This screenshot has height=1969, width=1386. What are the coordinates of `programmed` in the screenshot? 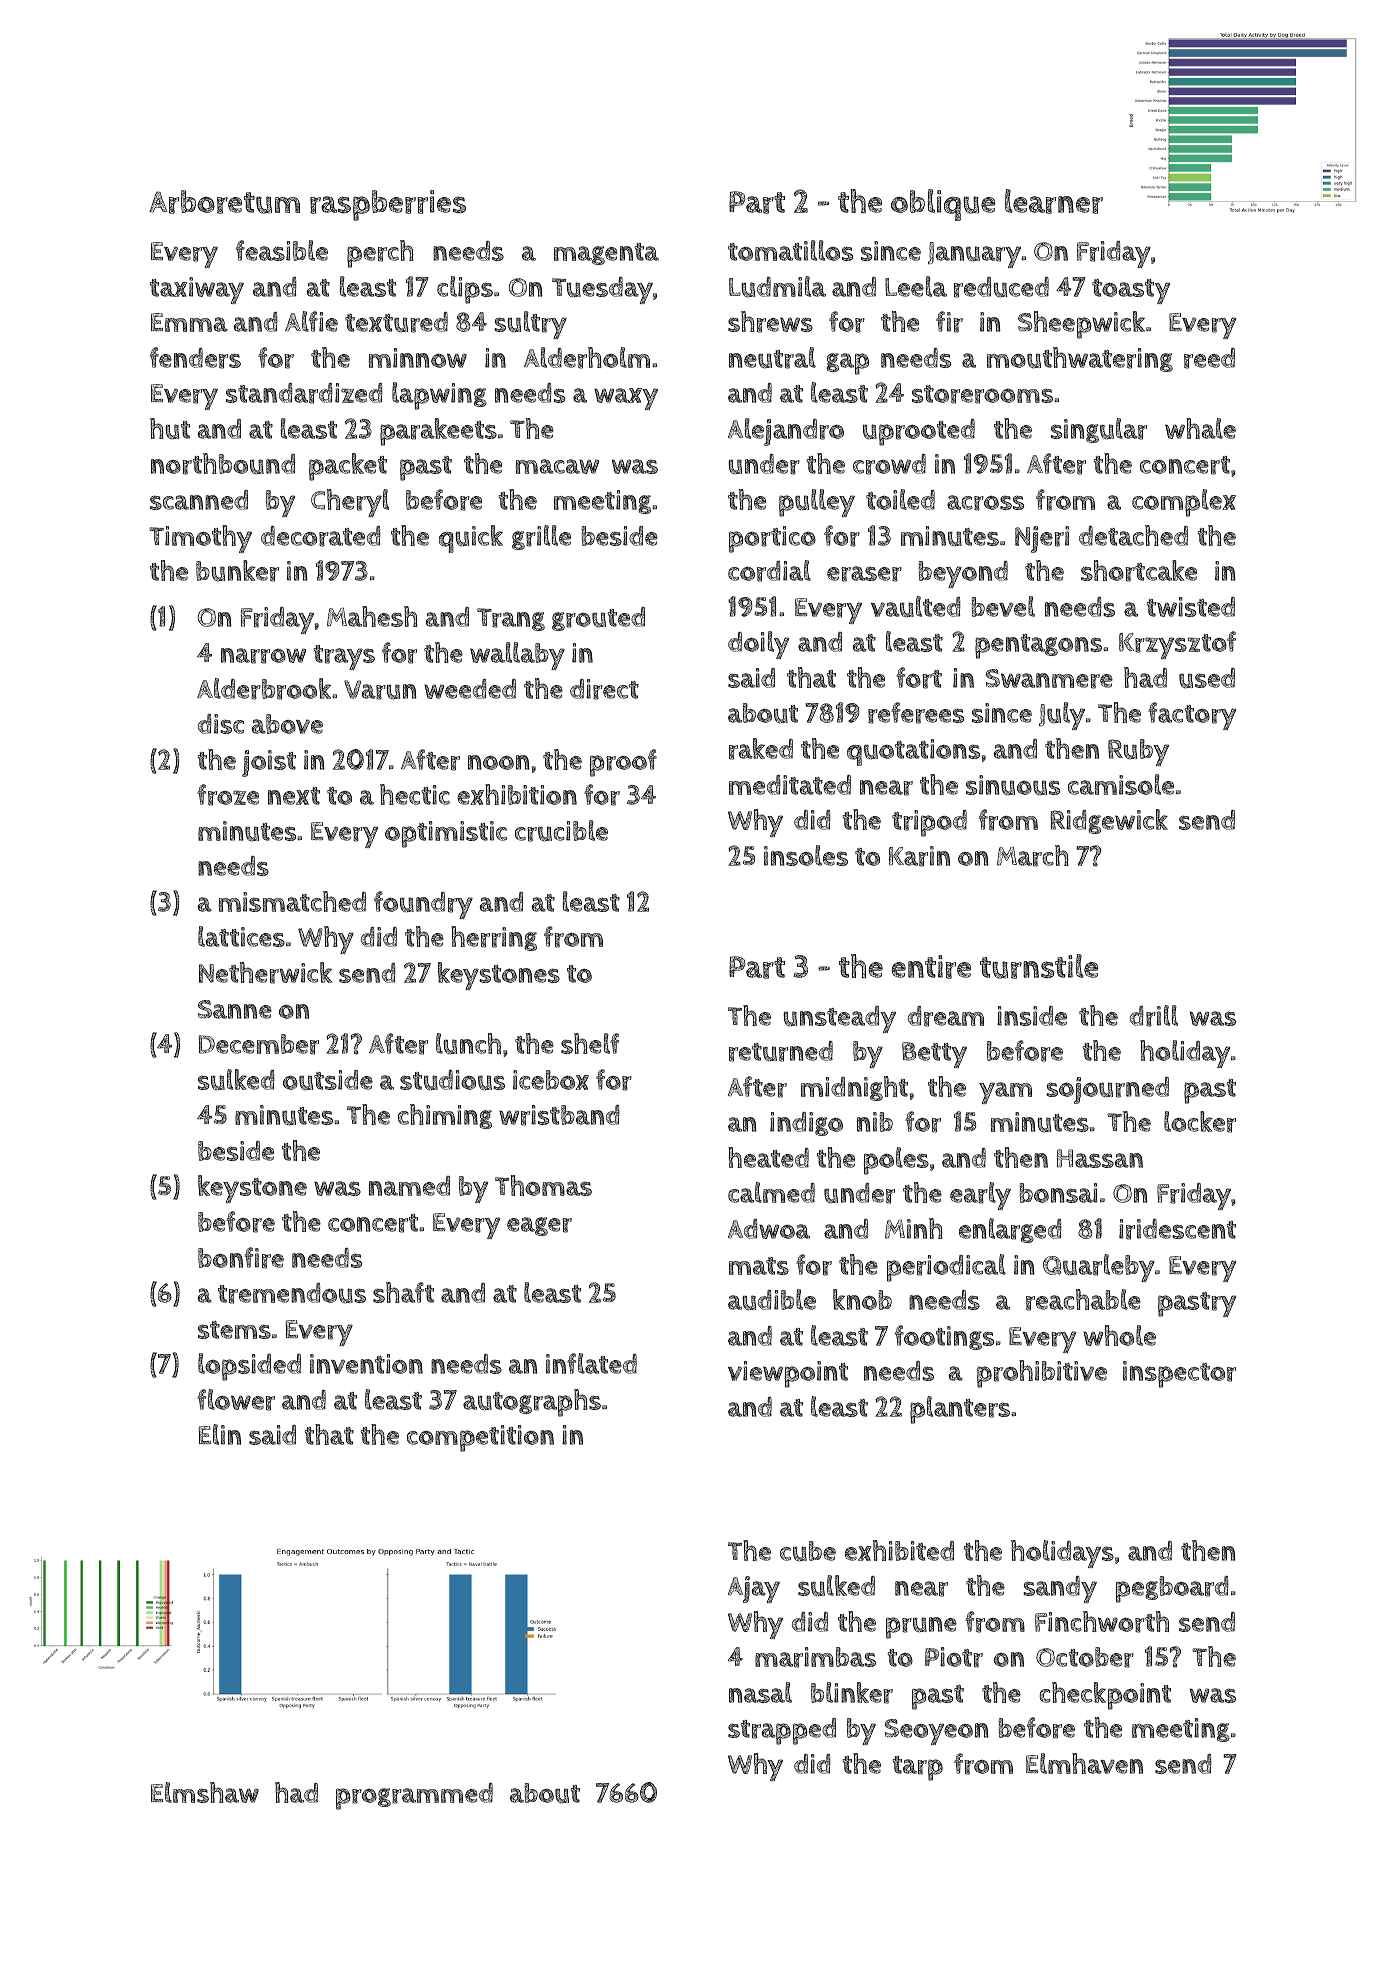 It's located at (414, 1796).
